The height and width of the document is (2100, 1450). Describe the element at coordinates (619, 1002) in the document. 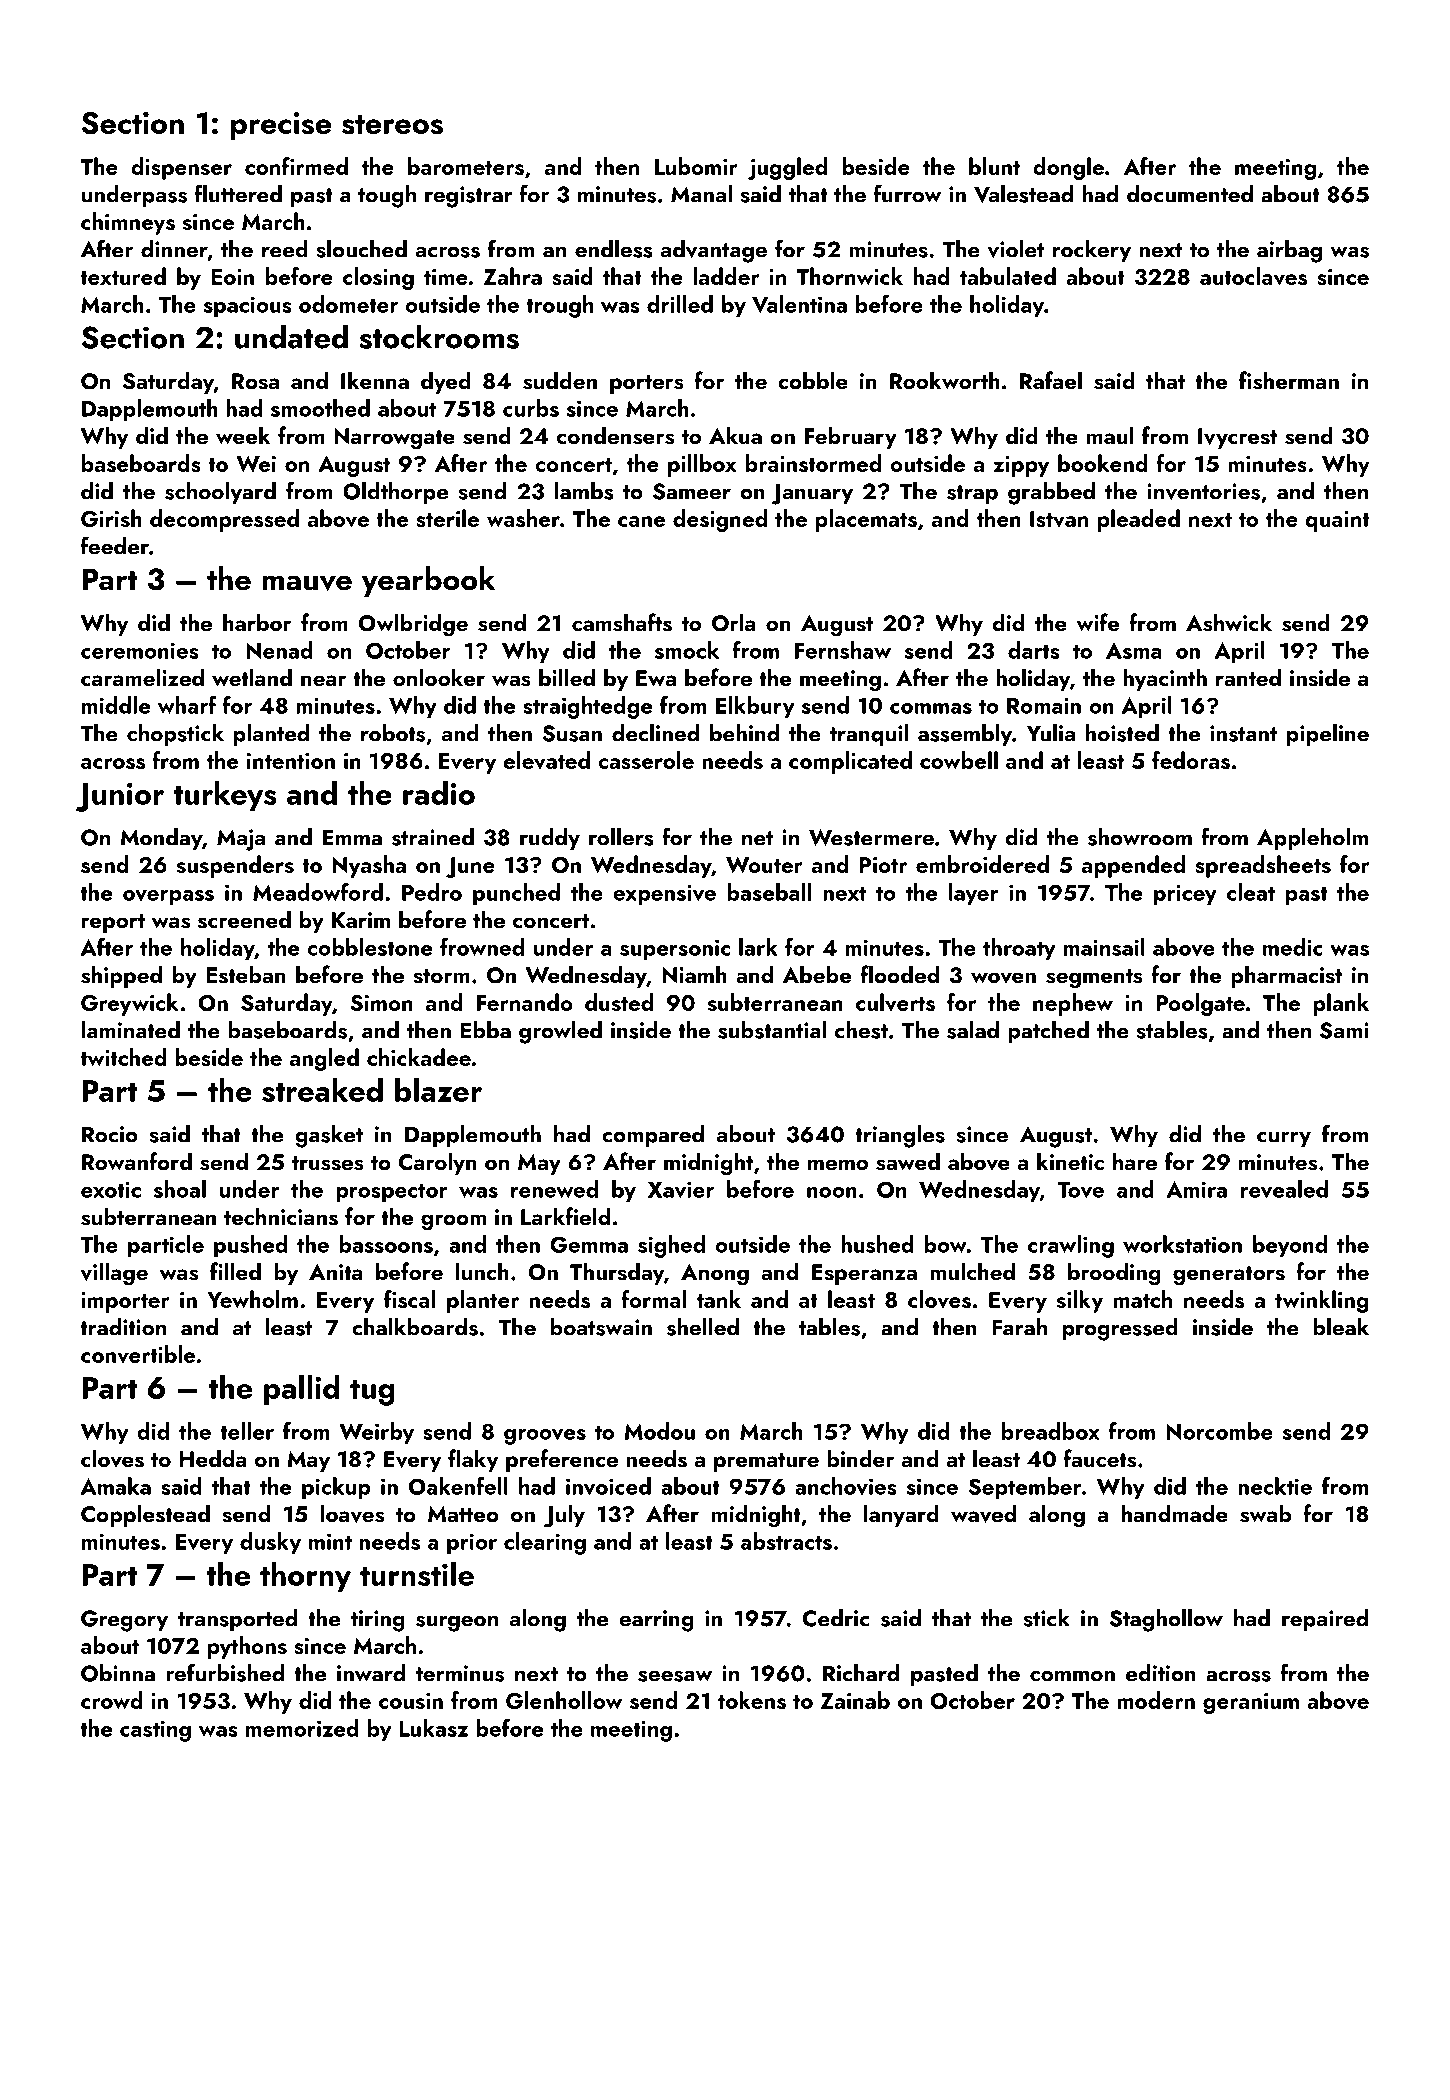

I see `dusted` at that location.
